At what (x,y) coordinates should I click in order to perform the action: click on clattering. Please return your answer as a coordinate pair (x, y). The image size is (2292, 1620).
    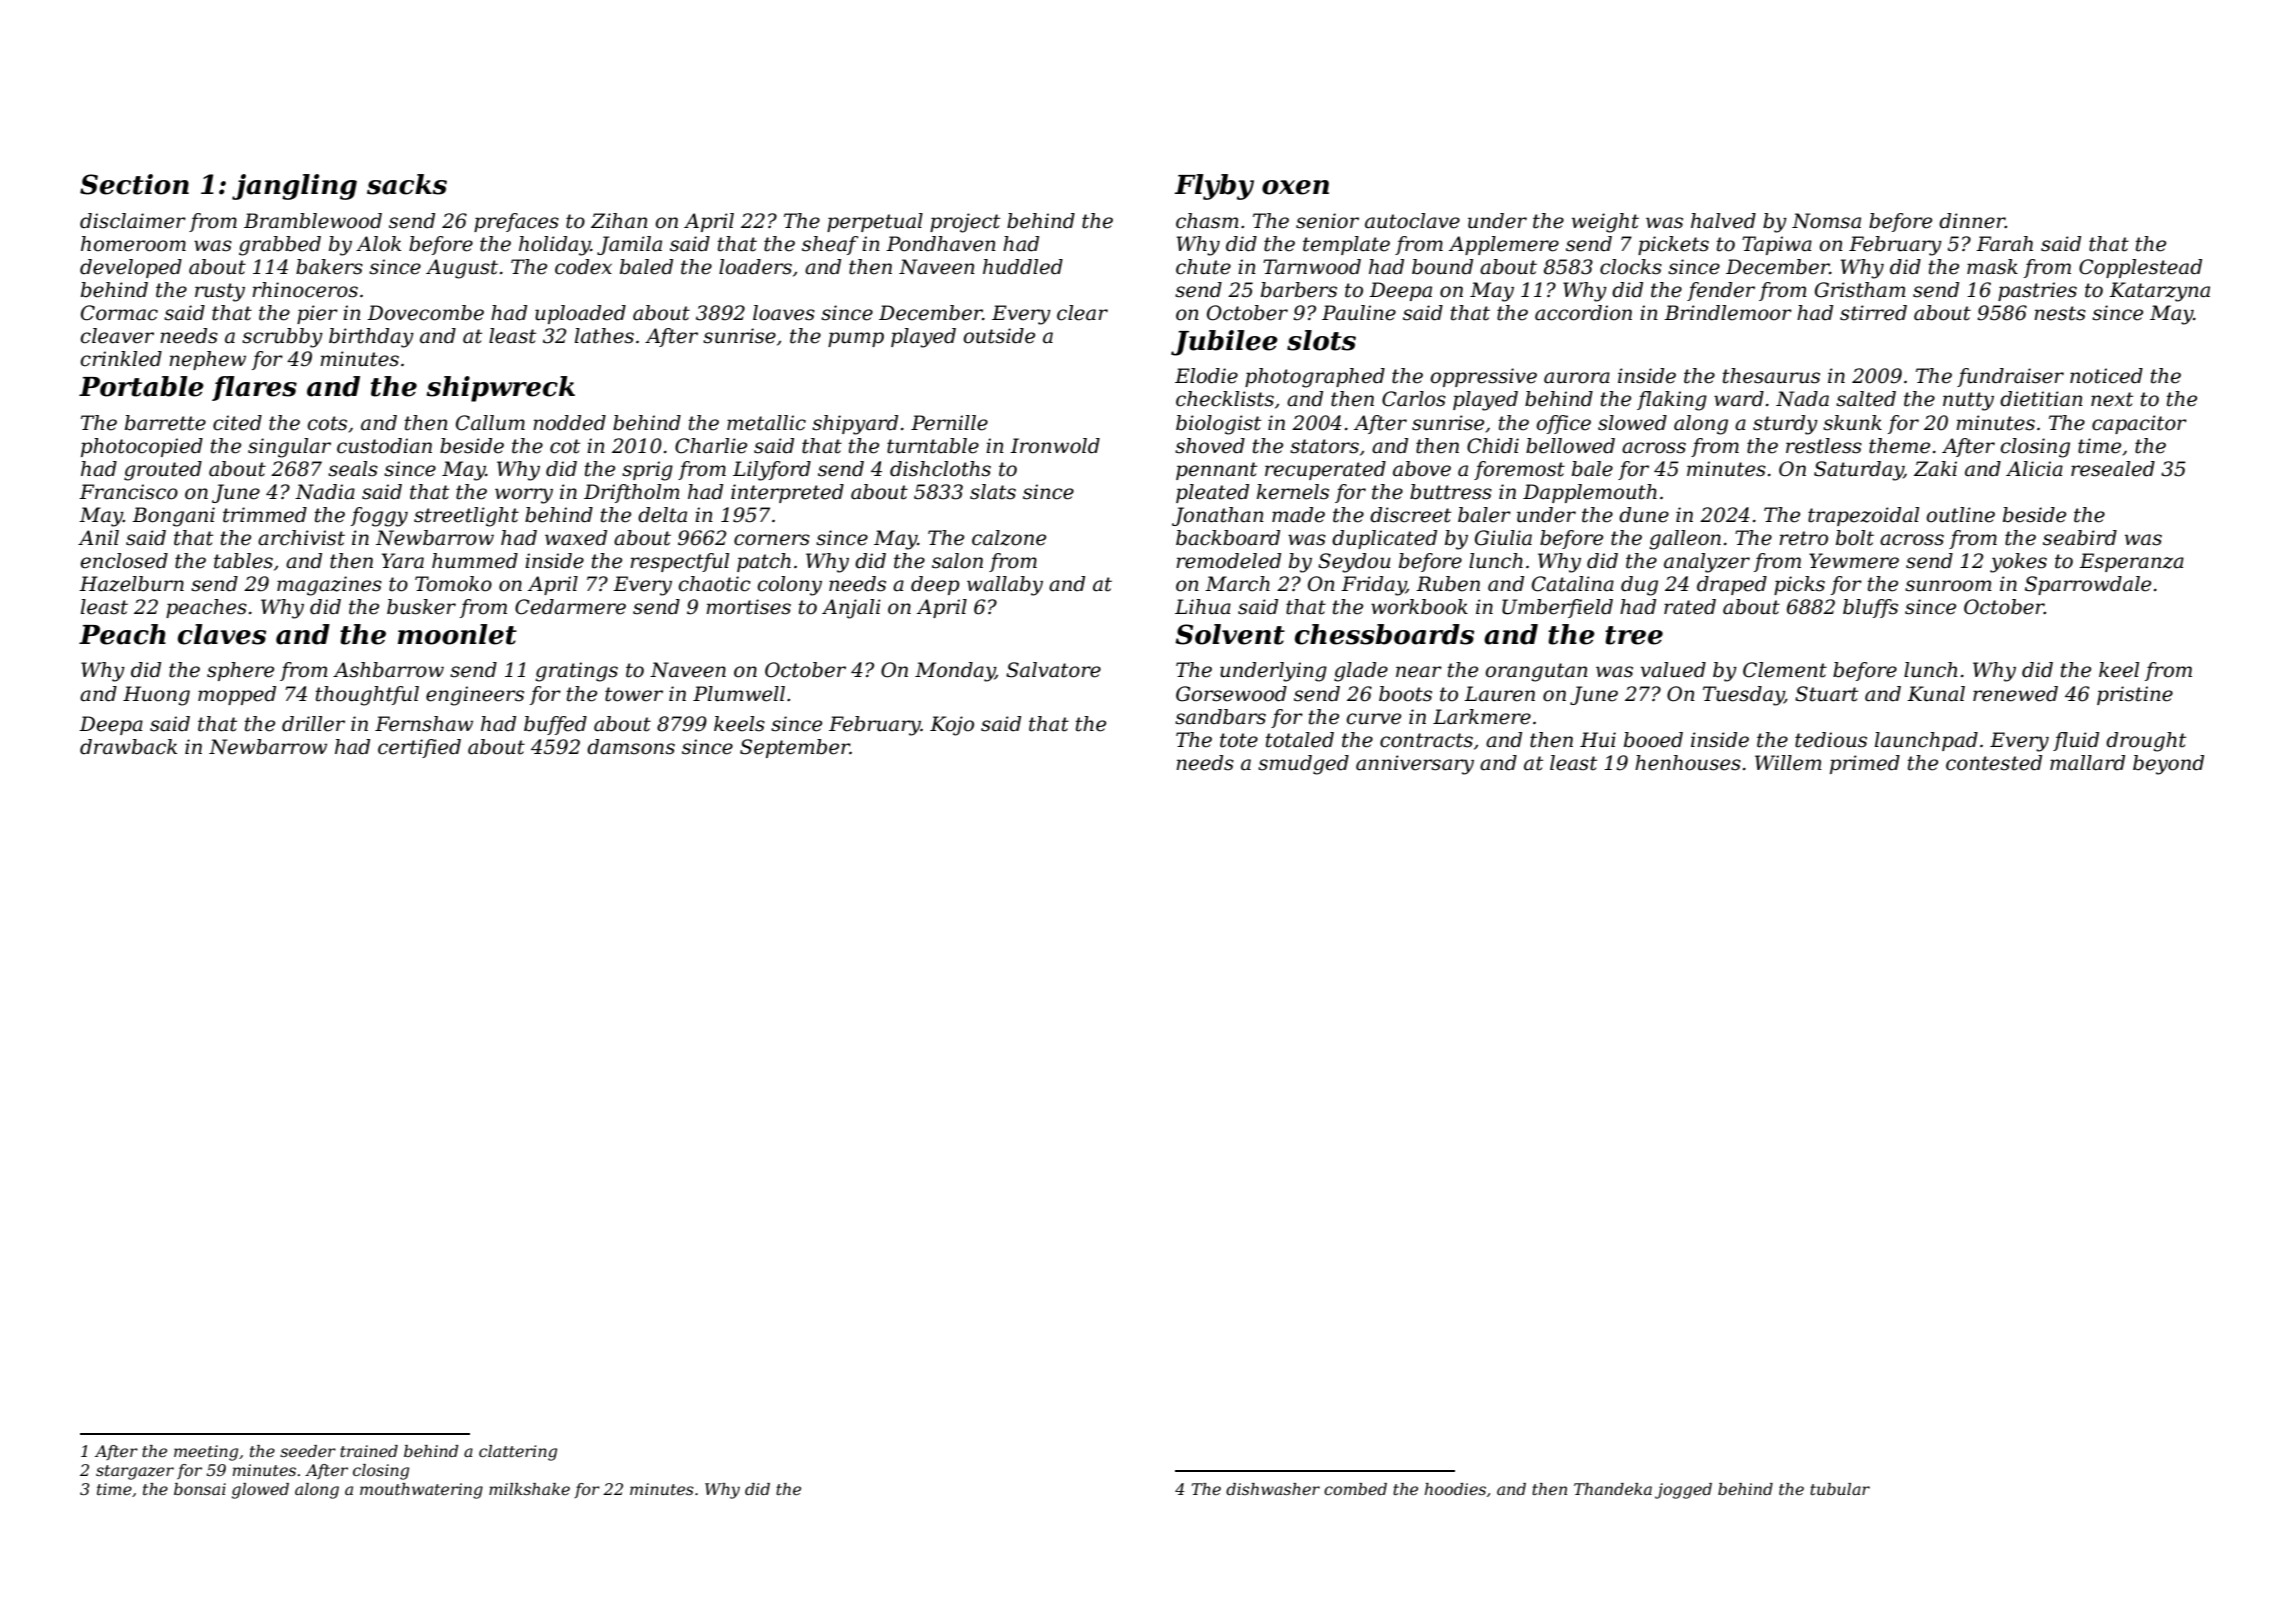
    Looking at the image, I should click on (518, 1453).
